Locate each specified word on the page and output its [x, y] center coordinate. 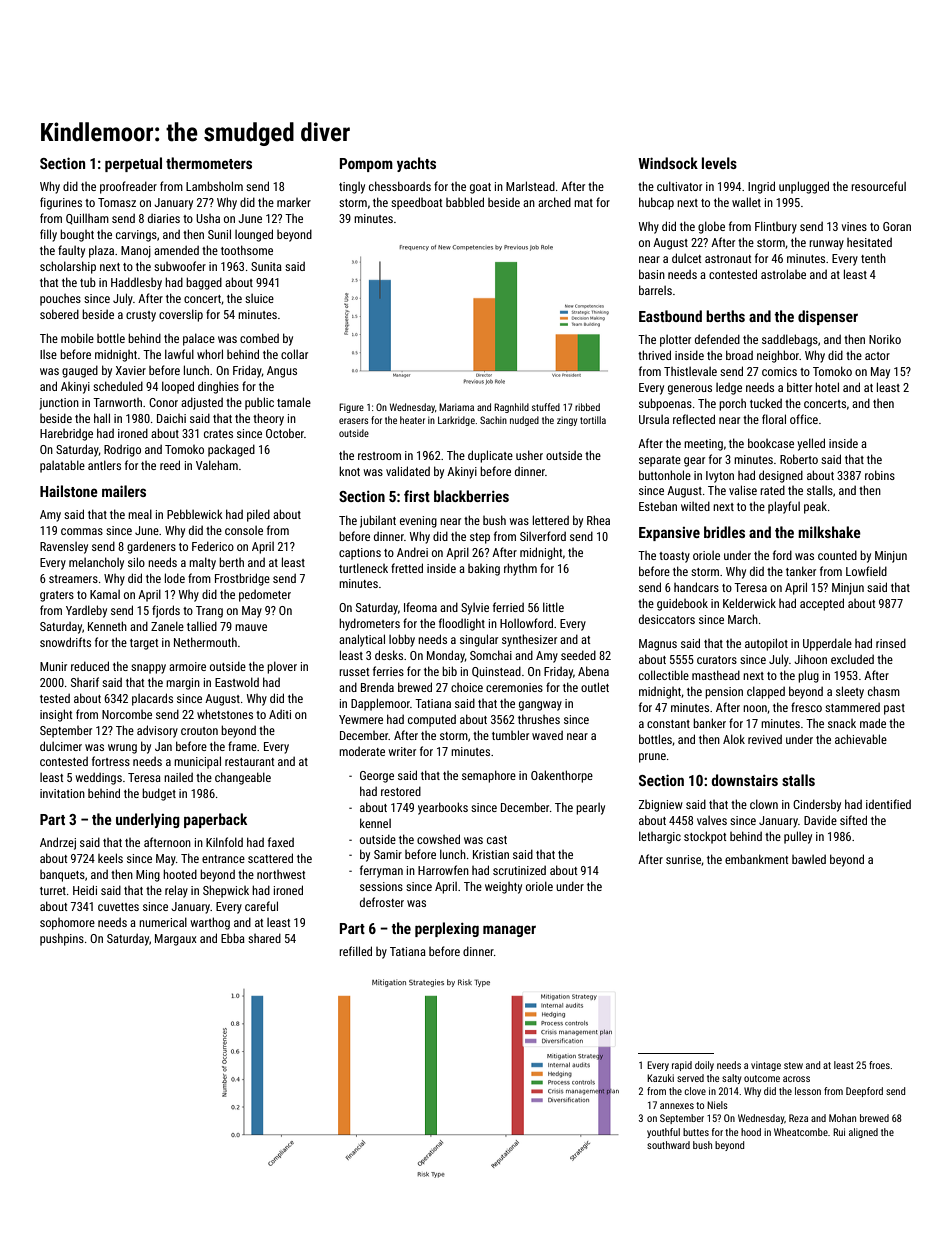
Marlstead [530, 186]
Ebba [233, 938]
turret [53, 891]
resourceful [878, 186]
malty [202, 563]
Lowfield [866, 571]
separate [660, 461]
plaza [101, 251]
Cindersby [817, 805]
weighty [503, 888]
